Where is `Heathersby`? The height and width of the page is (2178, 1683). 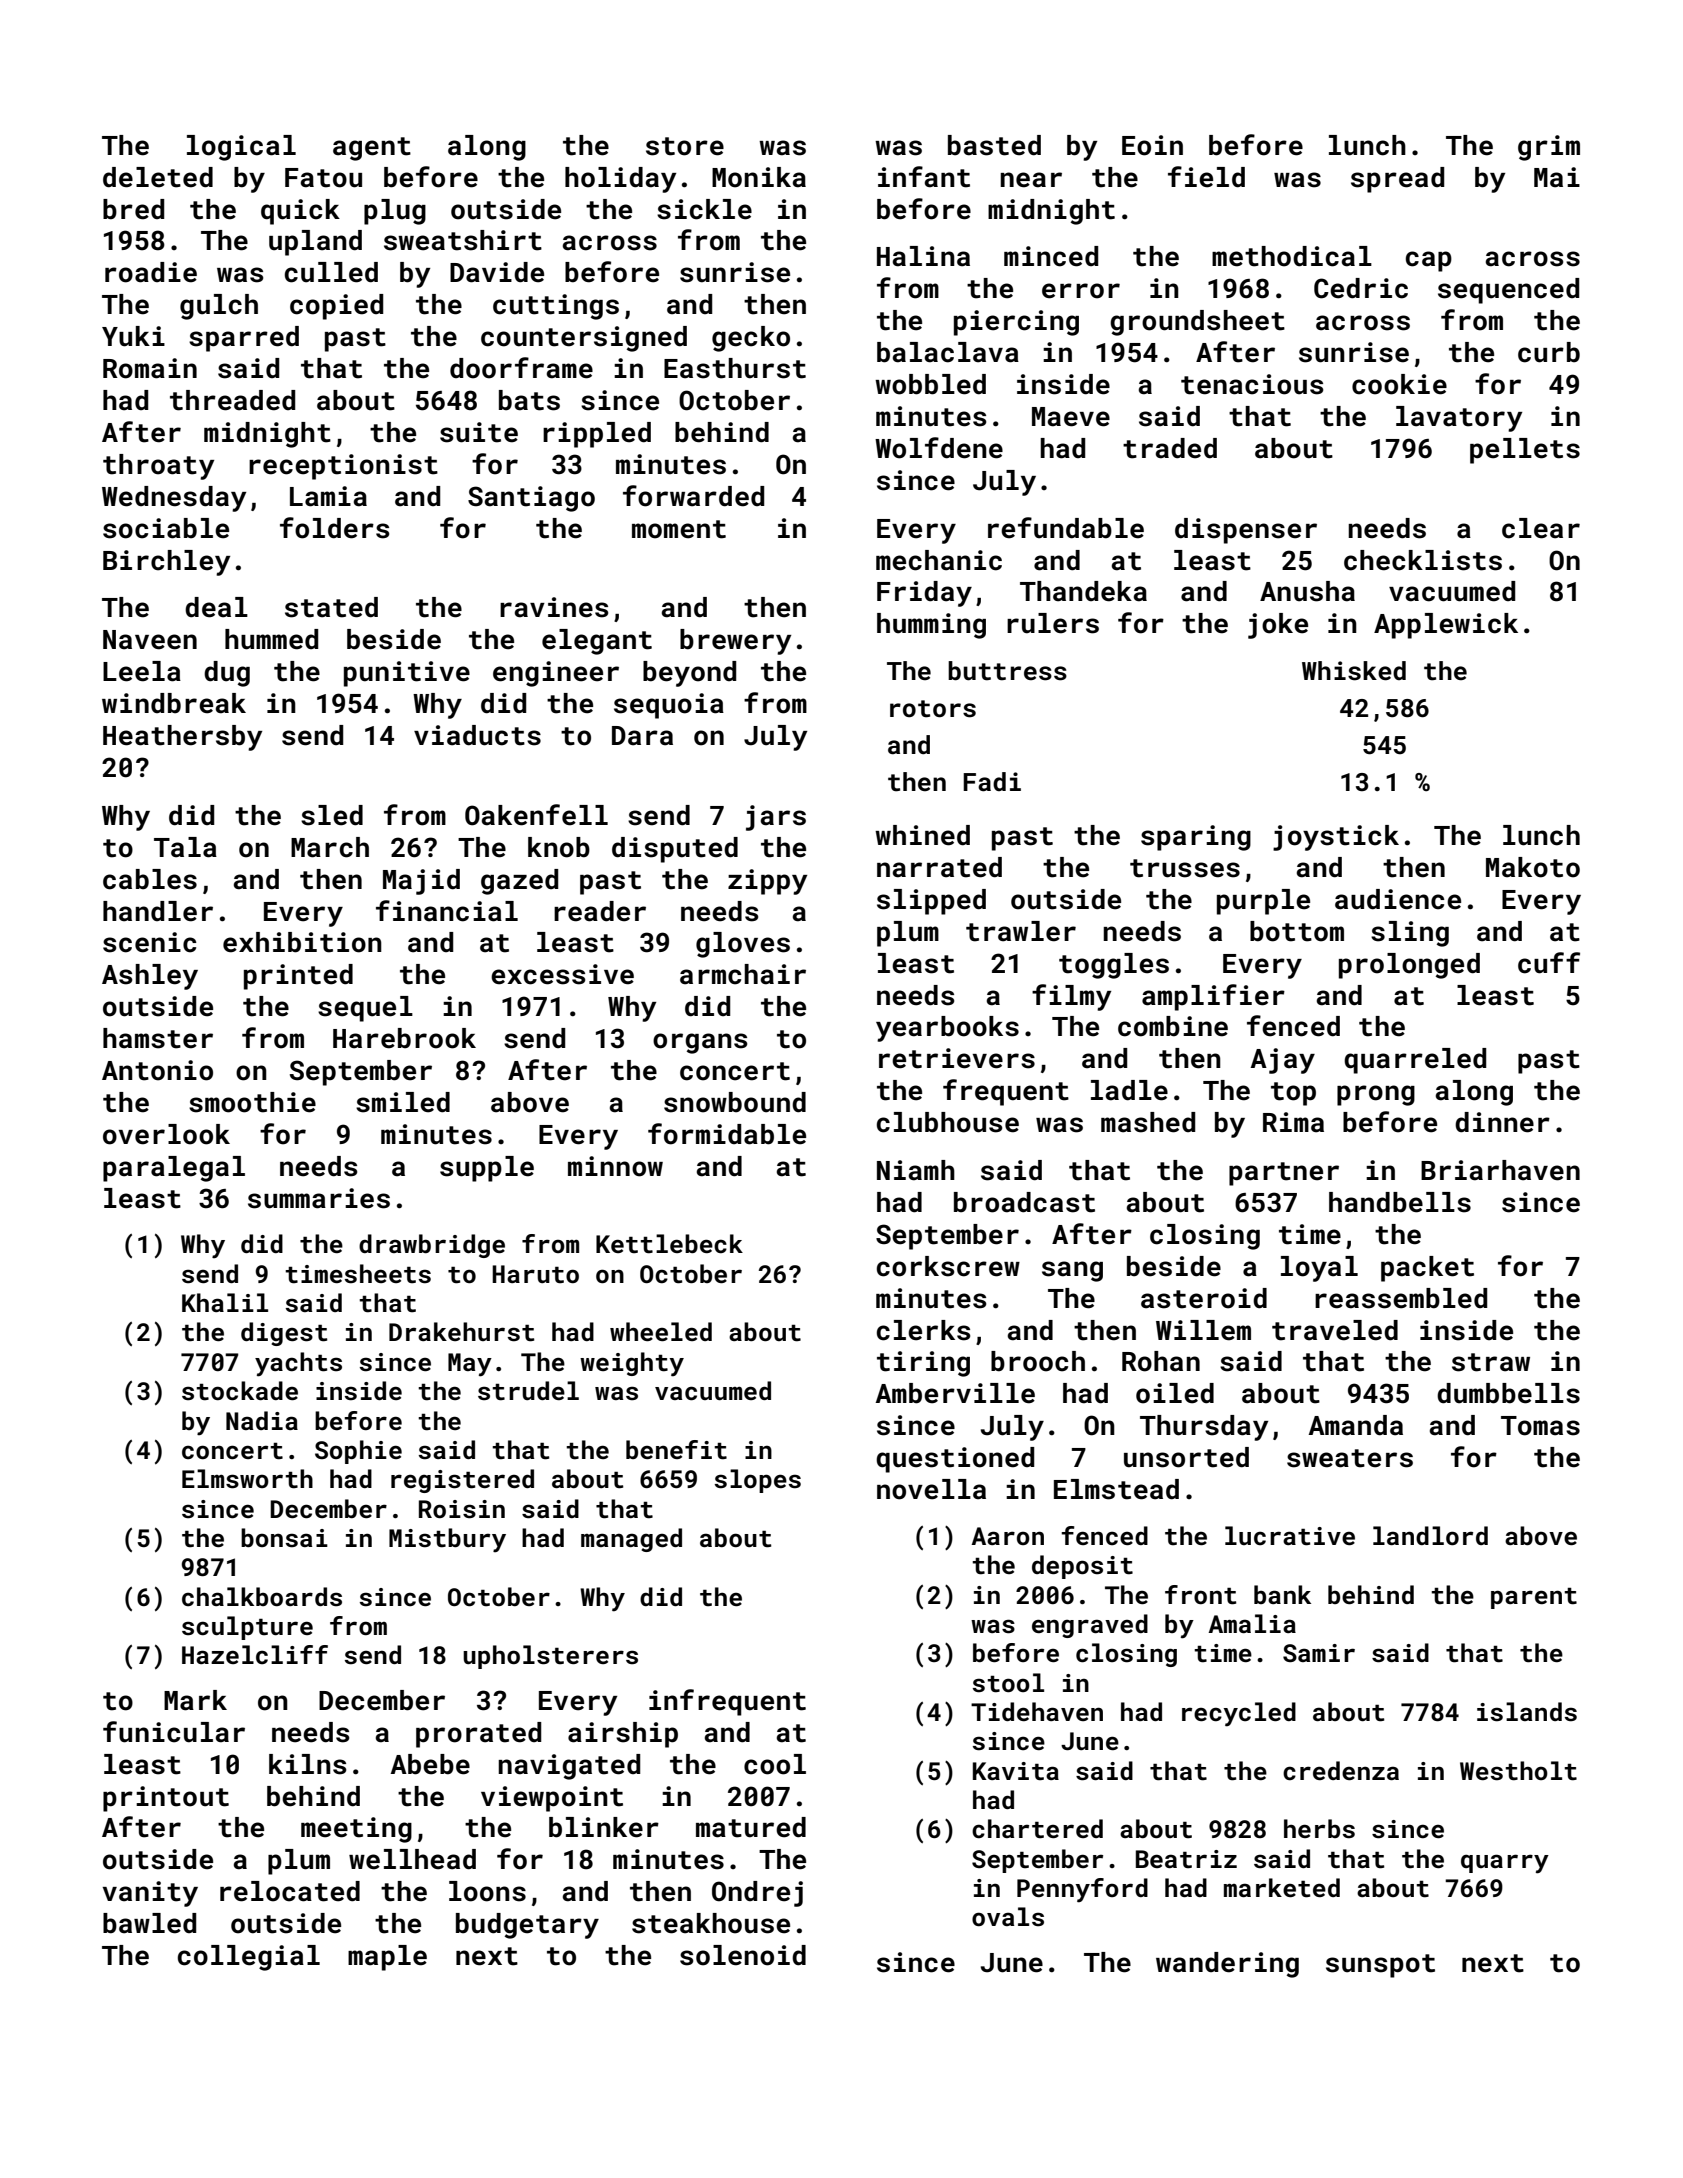
Heathersby is located at coordinates (182, 738).
